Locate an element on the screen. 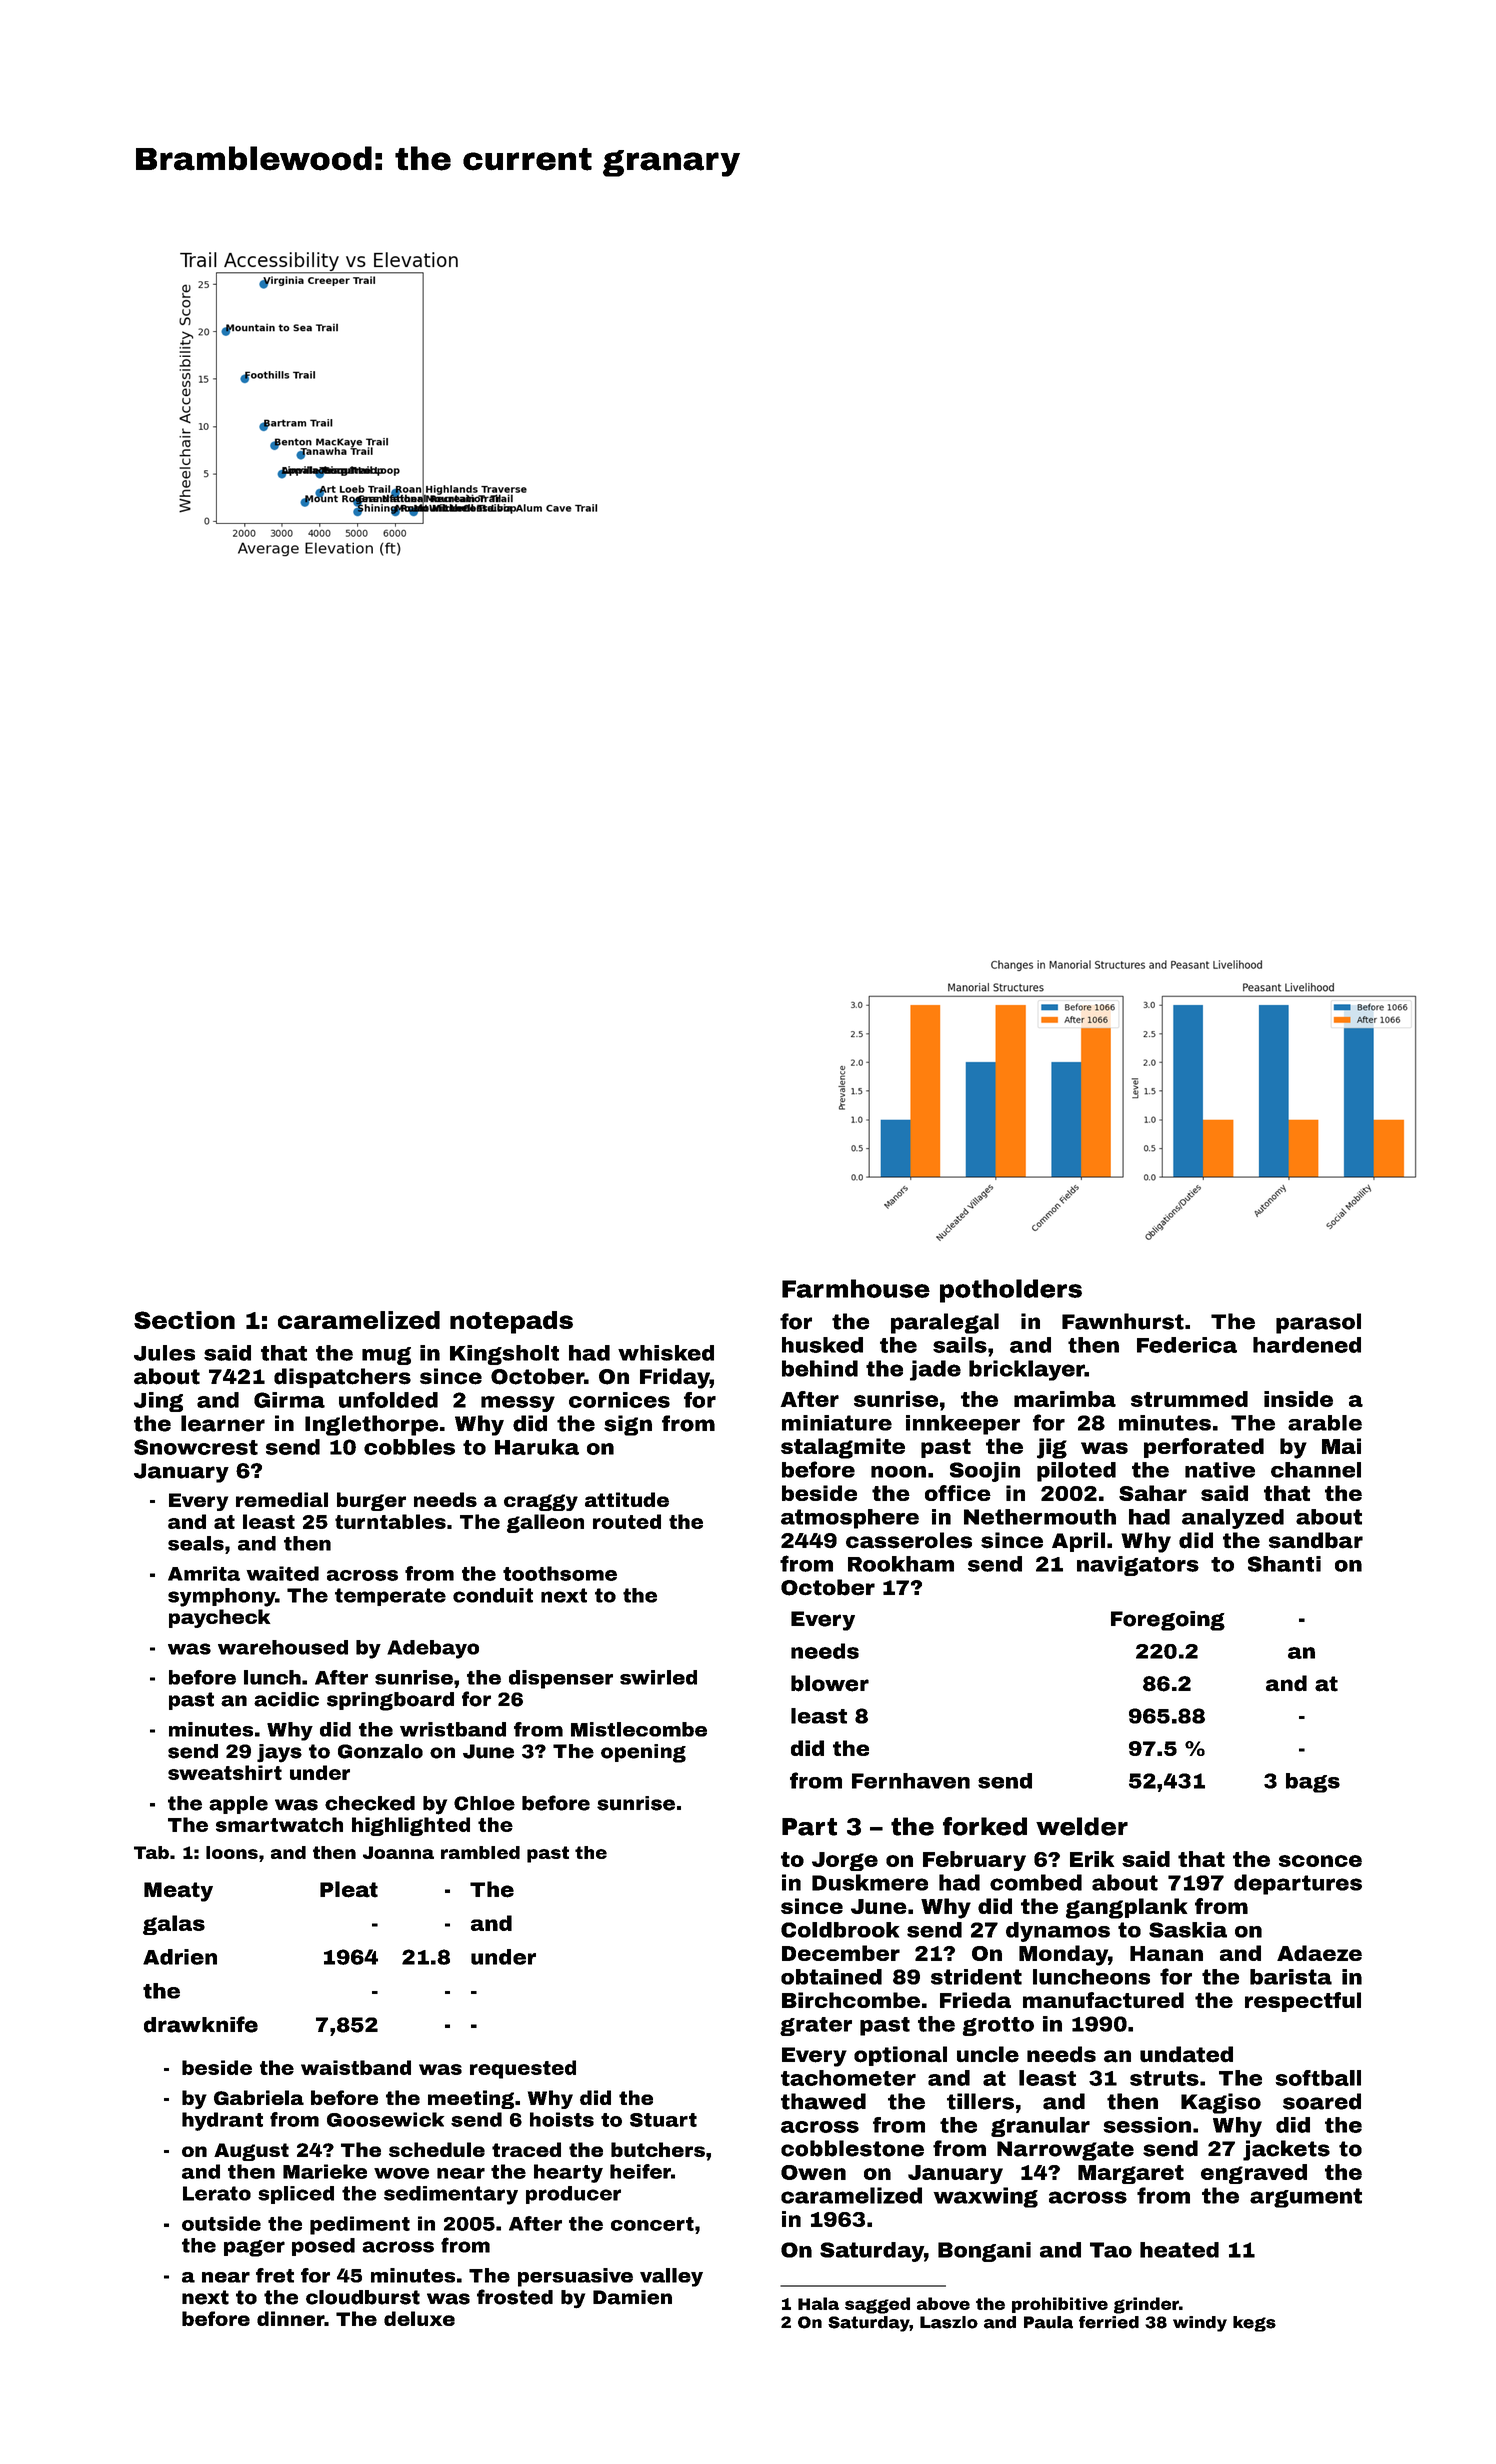 The width and height of the screenshot is (1496, 2464). checked is located at coordinates (370, 1803).
